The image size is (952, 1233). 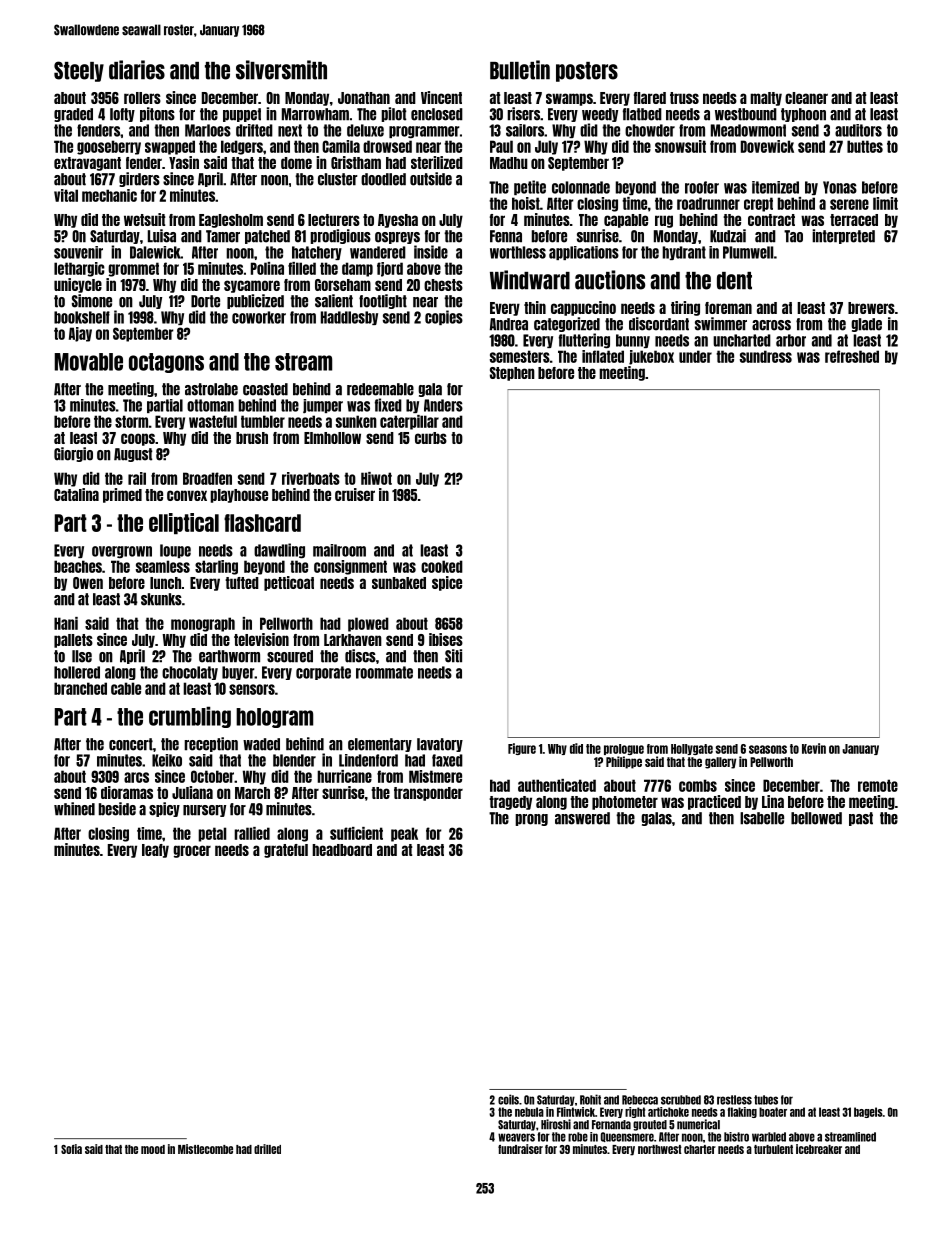 What do you see at coordinates (581, 187) in the screenshot?
I see `colonnade` at bounding box center [581, 187].
